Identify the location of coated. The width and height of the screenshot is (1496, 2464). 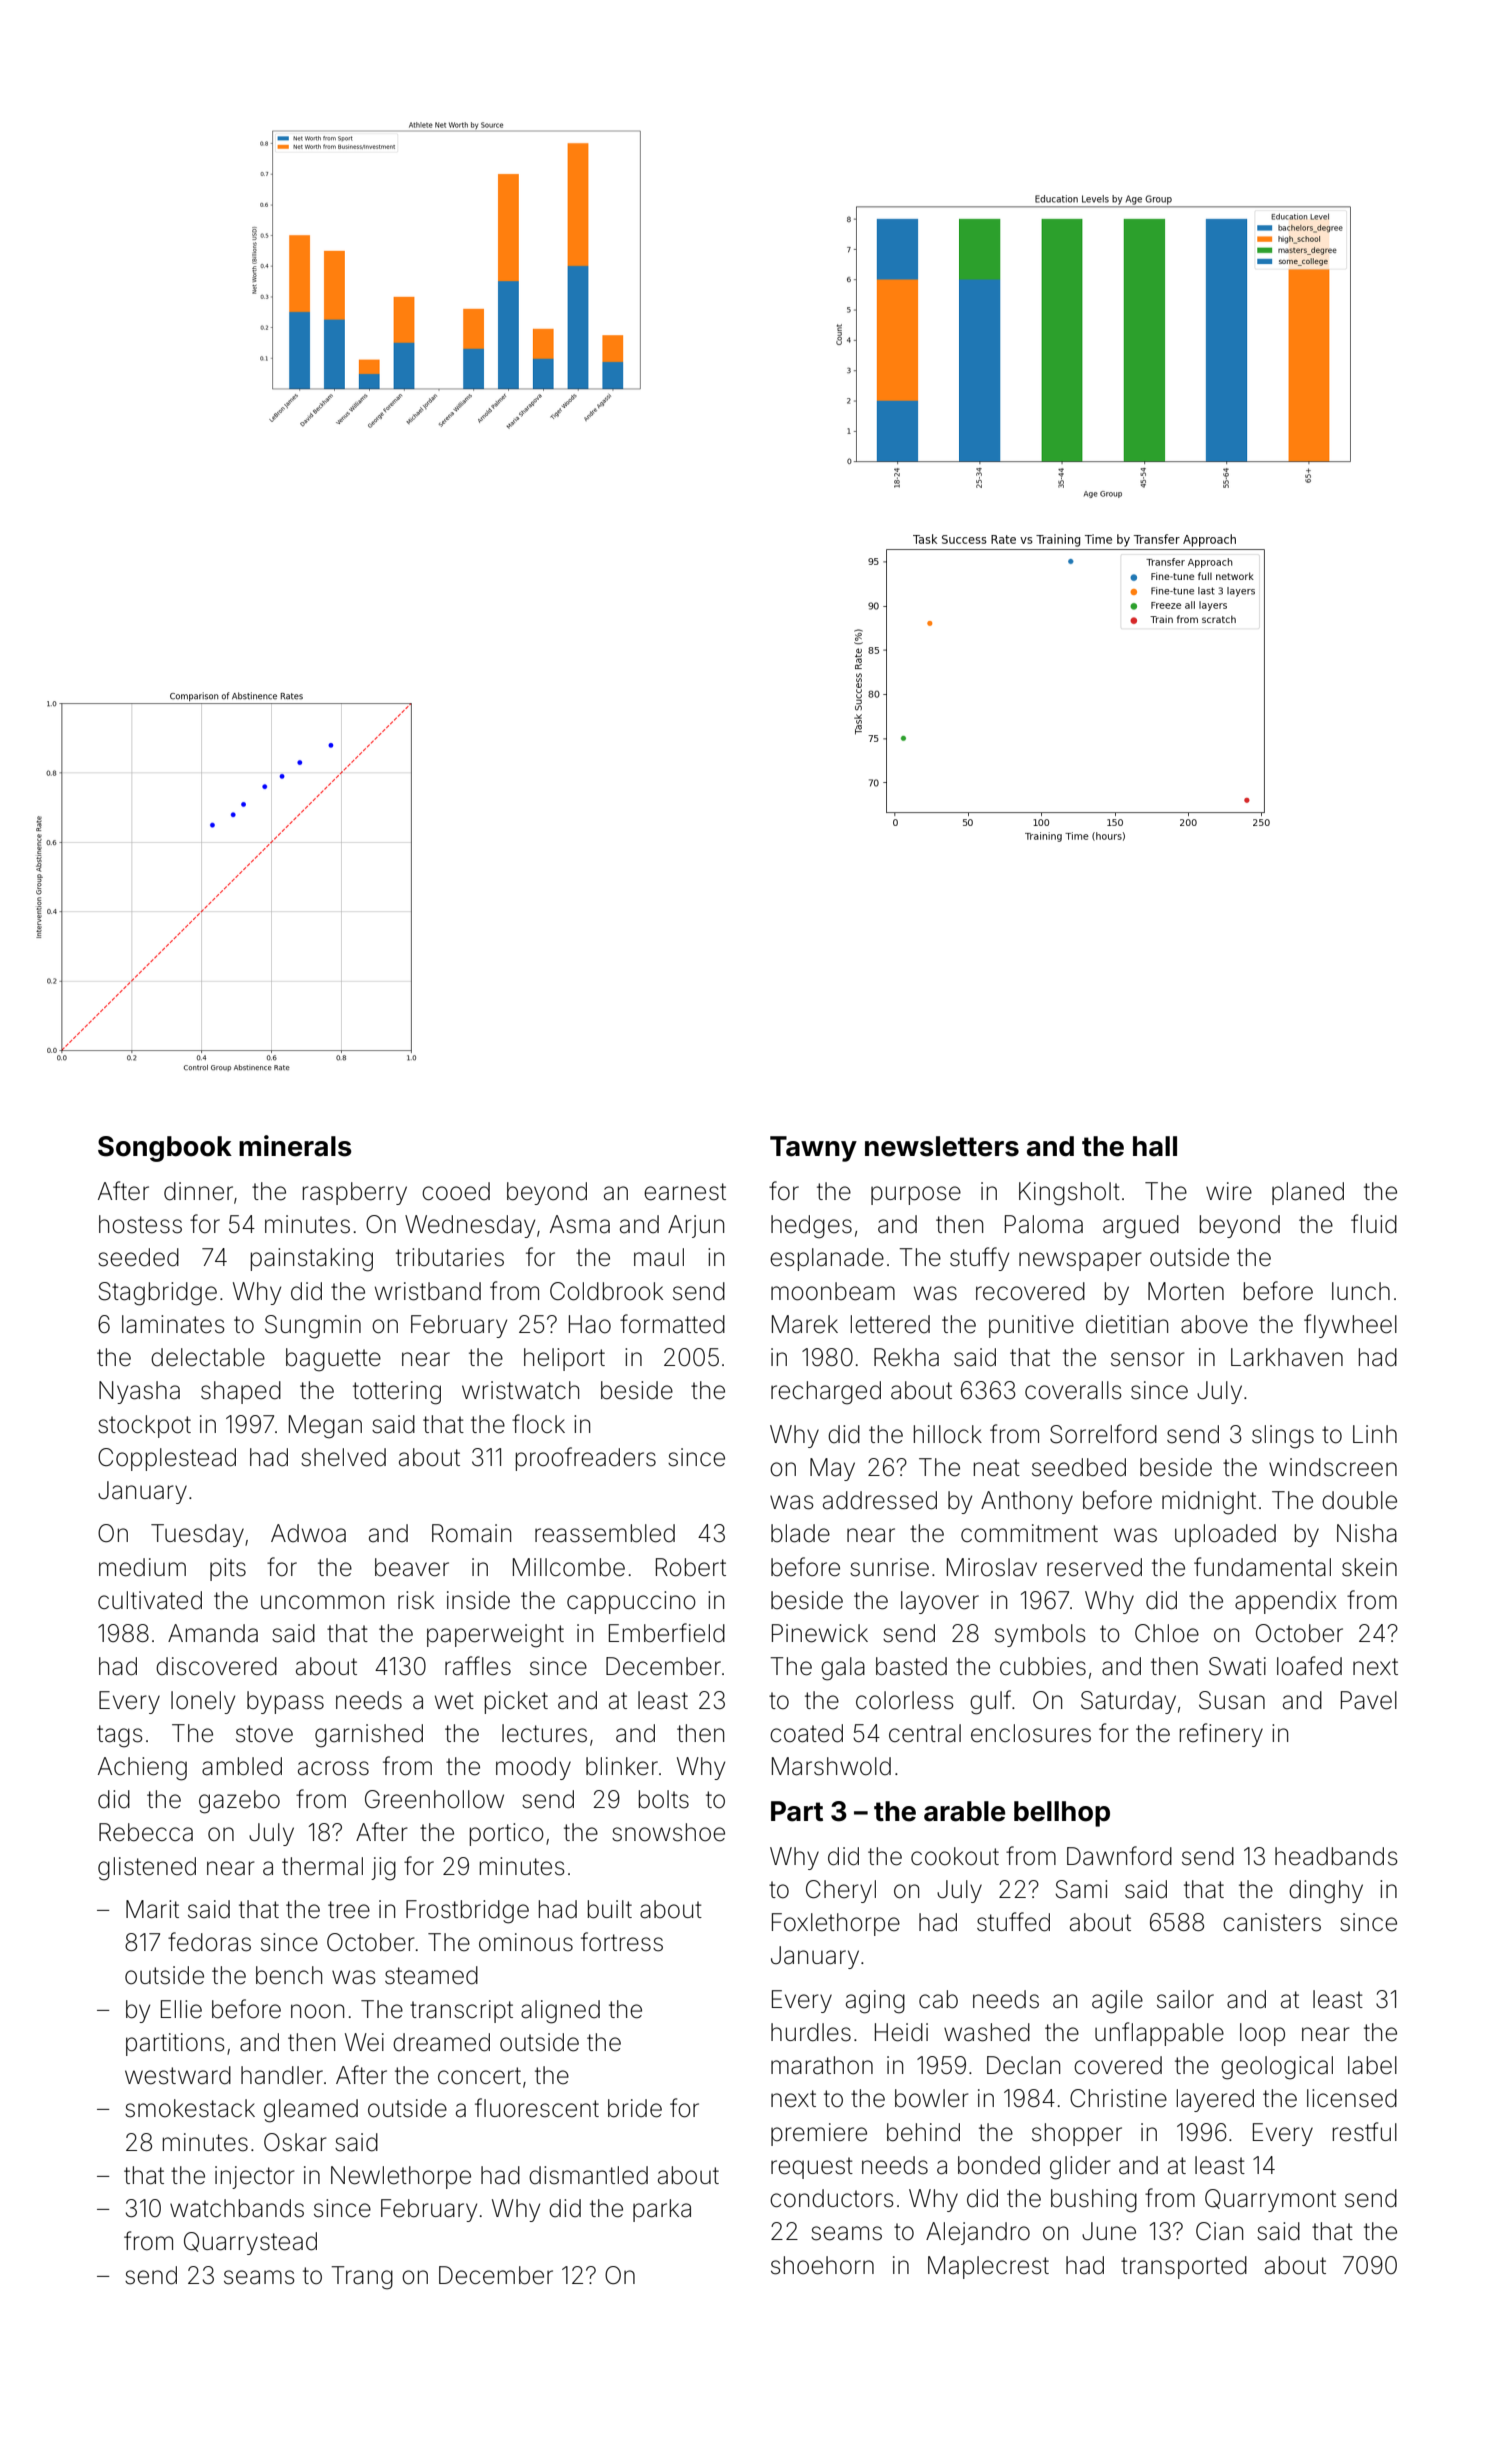
(806, 1733).
